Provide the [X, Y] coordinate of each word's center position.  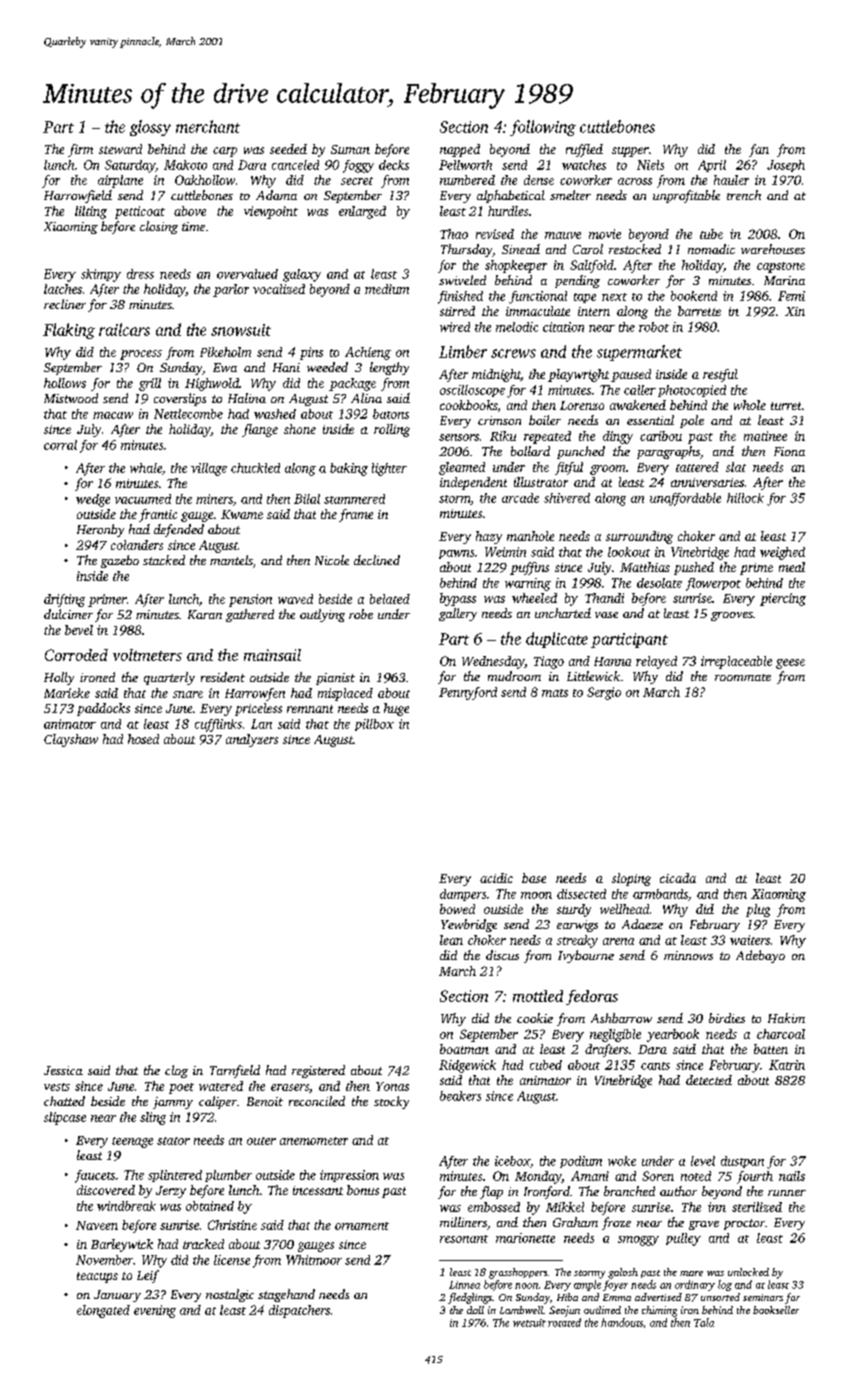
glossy [150, 128]
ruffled [584, 150]
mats [555, 693]
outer [261, 1141]
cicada [678, 878]
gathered [250, 615]
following [543, 128]
